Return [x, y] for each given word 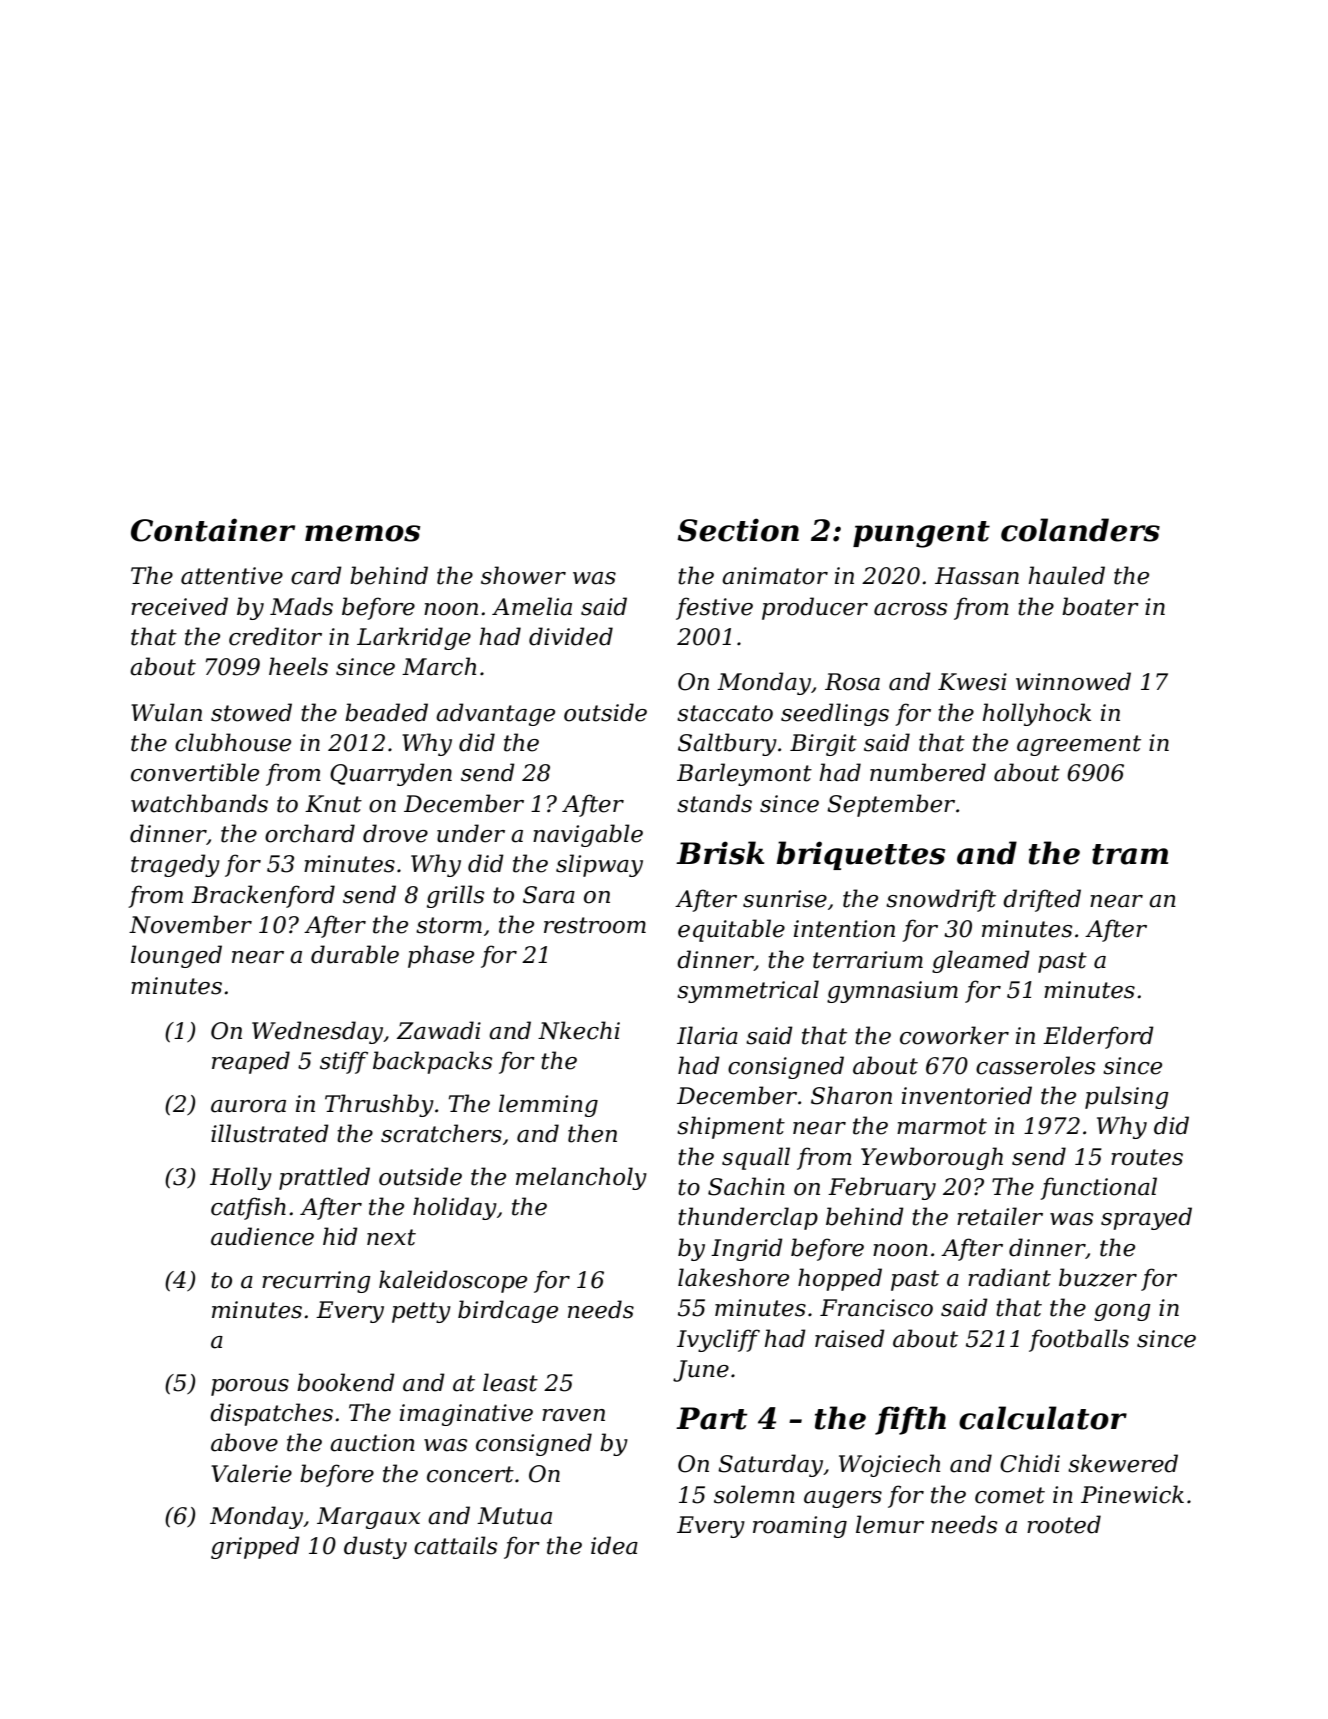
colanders [1080, 530]
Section [738, 530]
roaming [800, 1527]
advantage [495, 714]
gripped [255, 1547]
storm [449, 925]
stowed [251, 712]
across [910, 609]
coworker [954, 1035]
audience [262, 1236]
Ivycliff [718, 1340]
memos [362, 533]
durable [355, 954]
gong [1122, 1312]
